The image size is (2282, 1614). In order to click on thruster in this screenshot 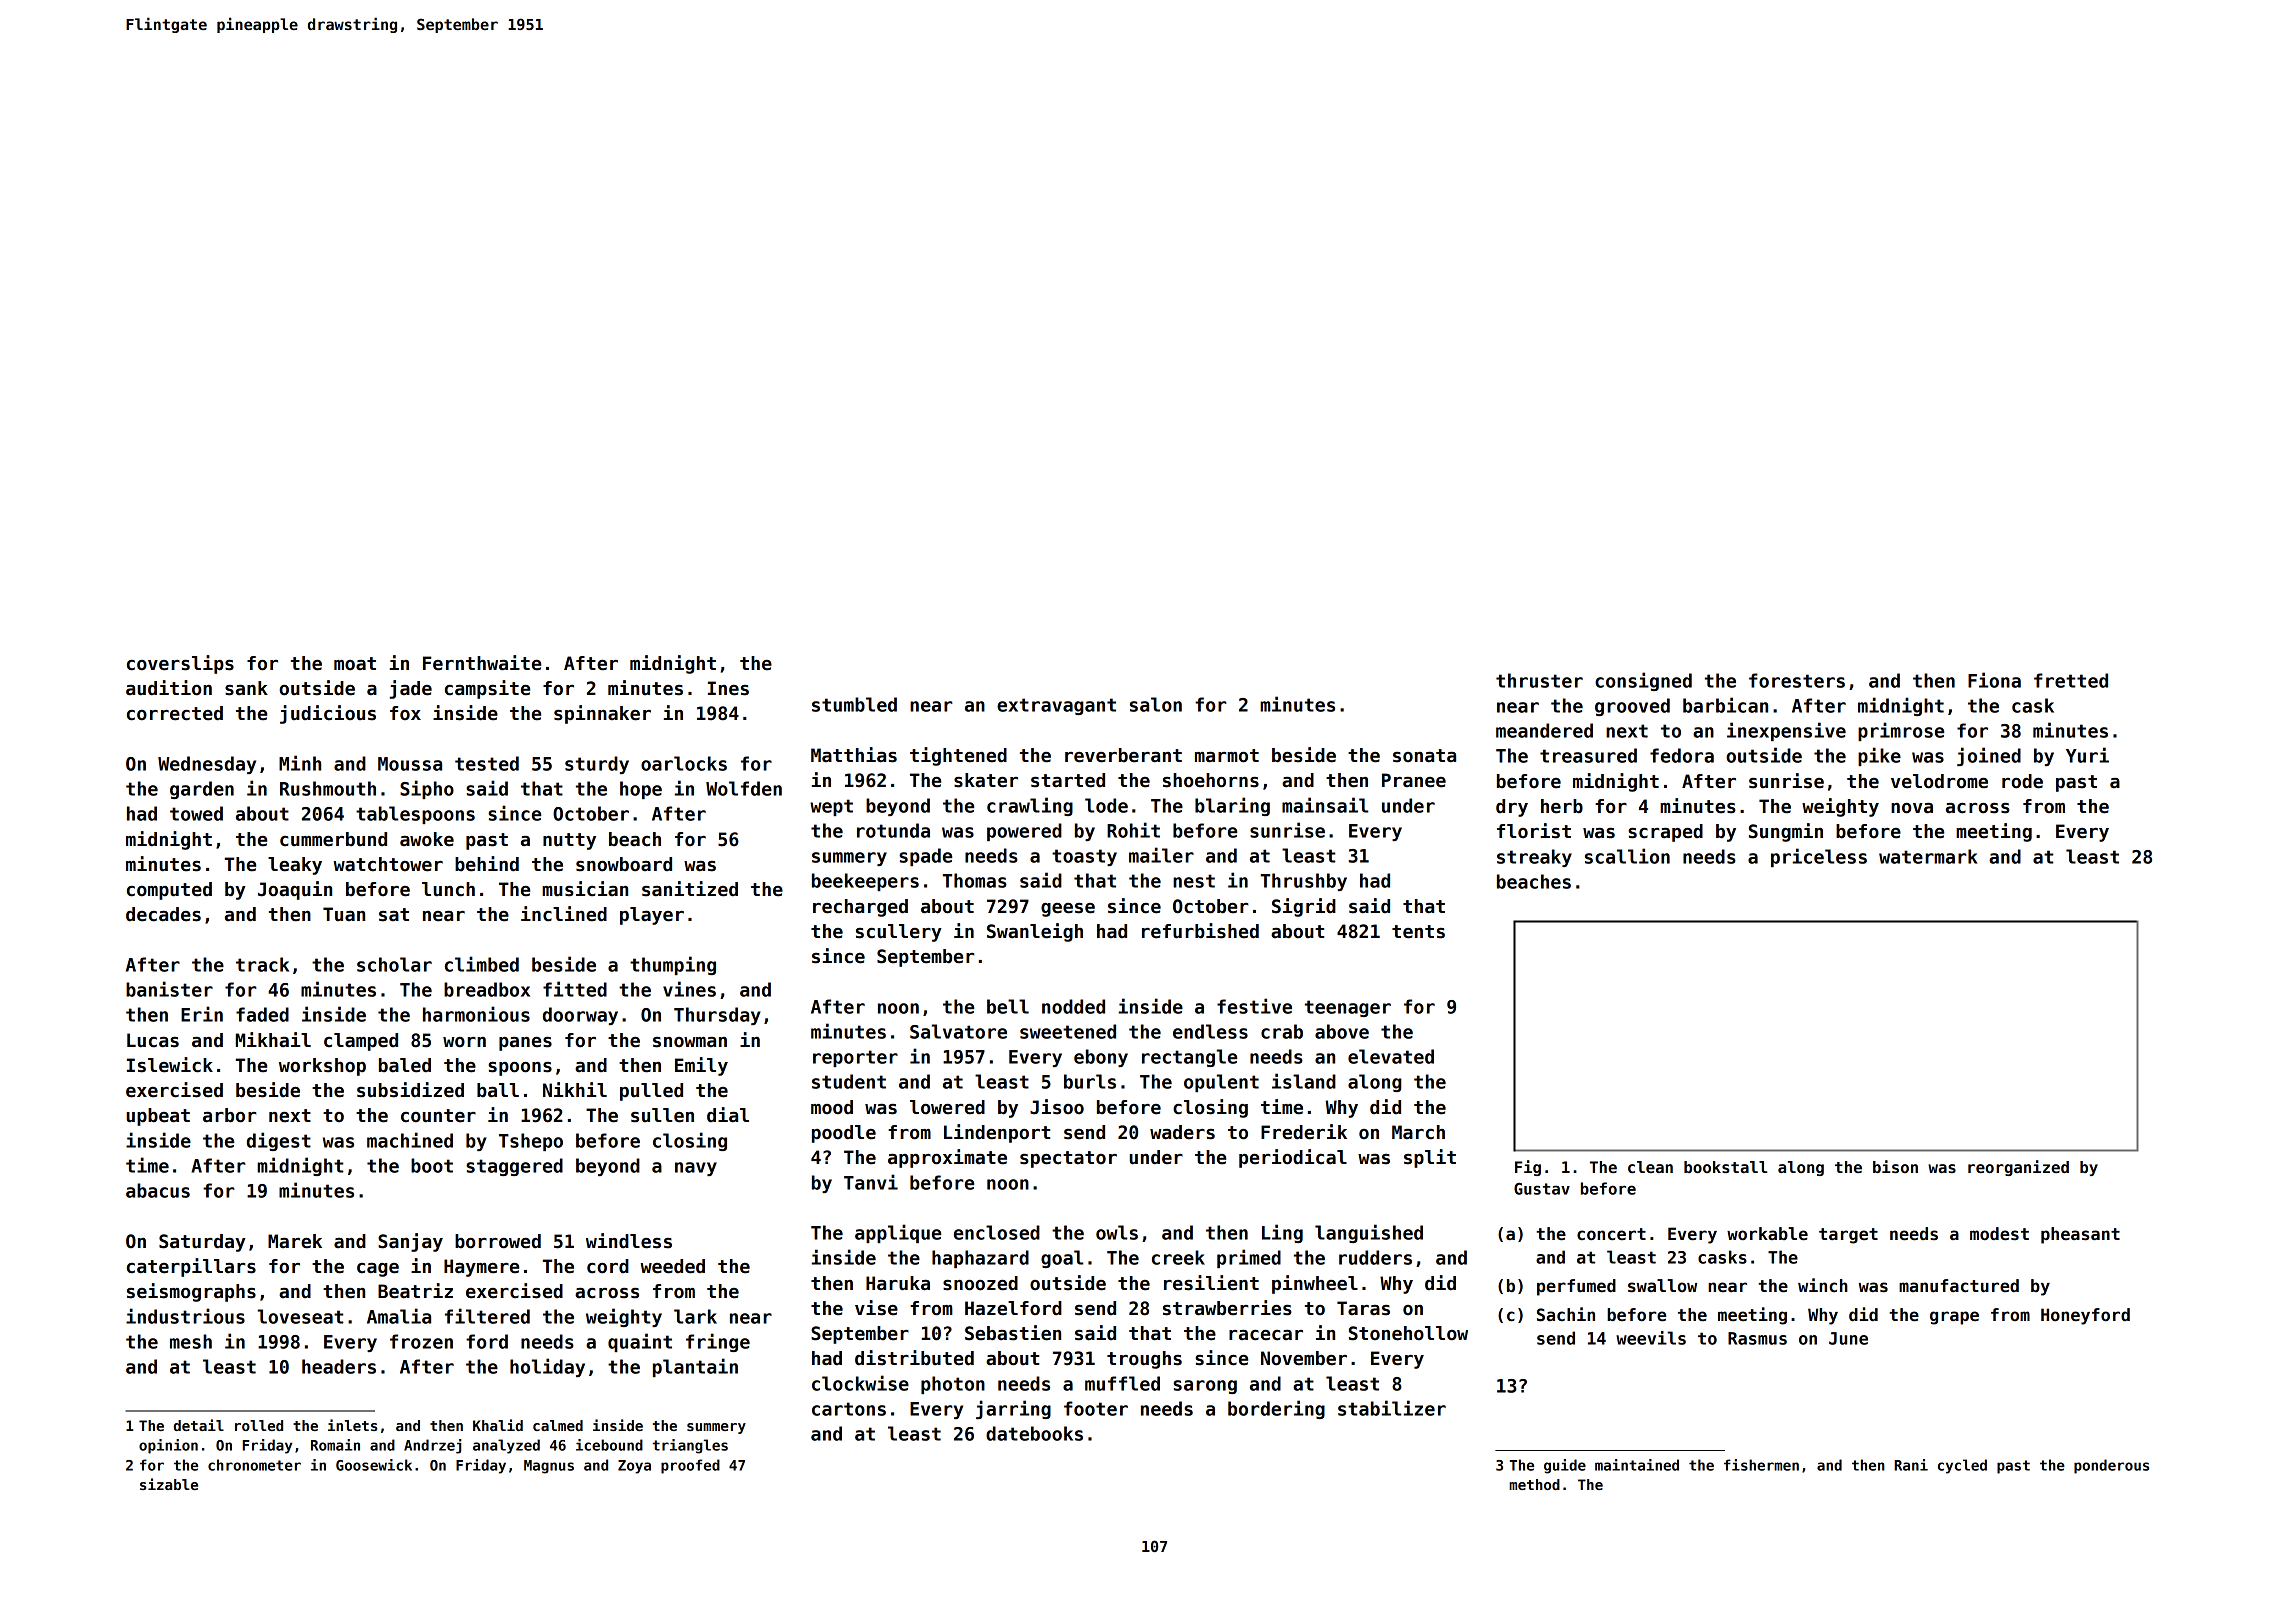, I will do `click(1539, 680)`.
